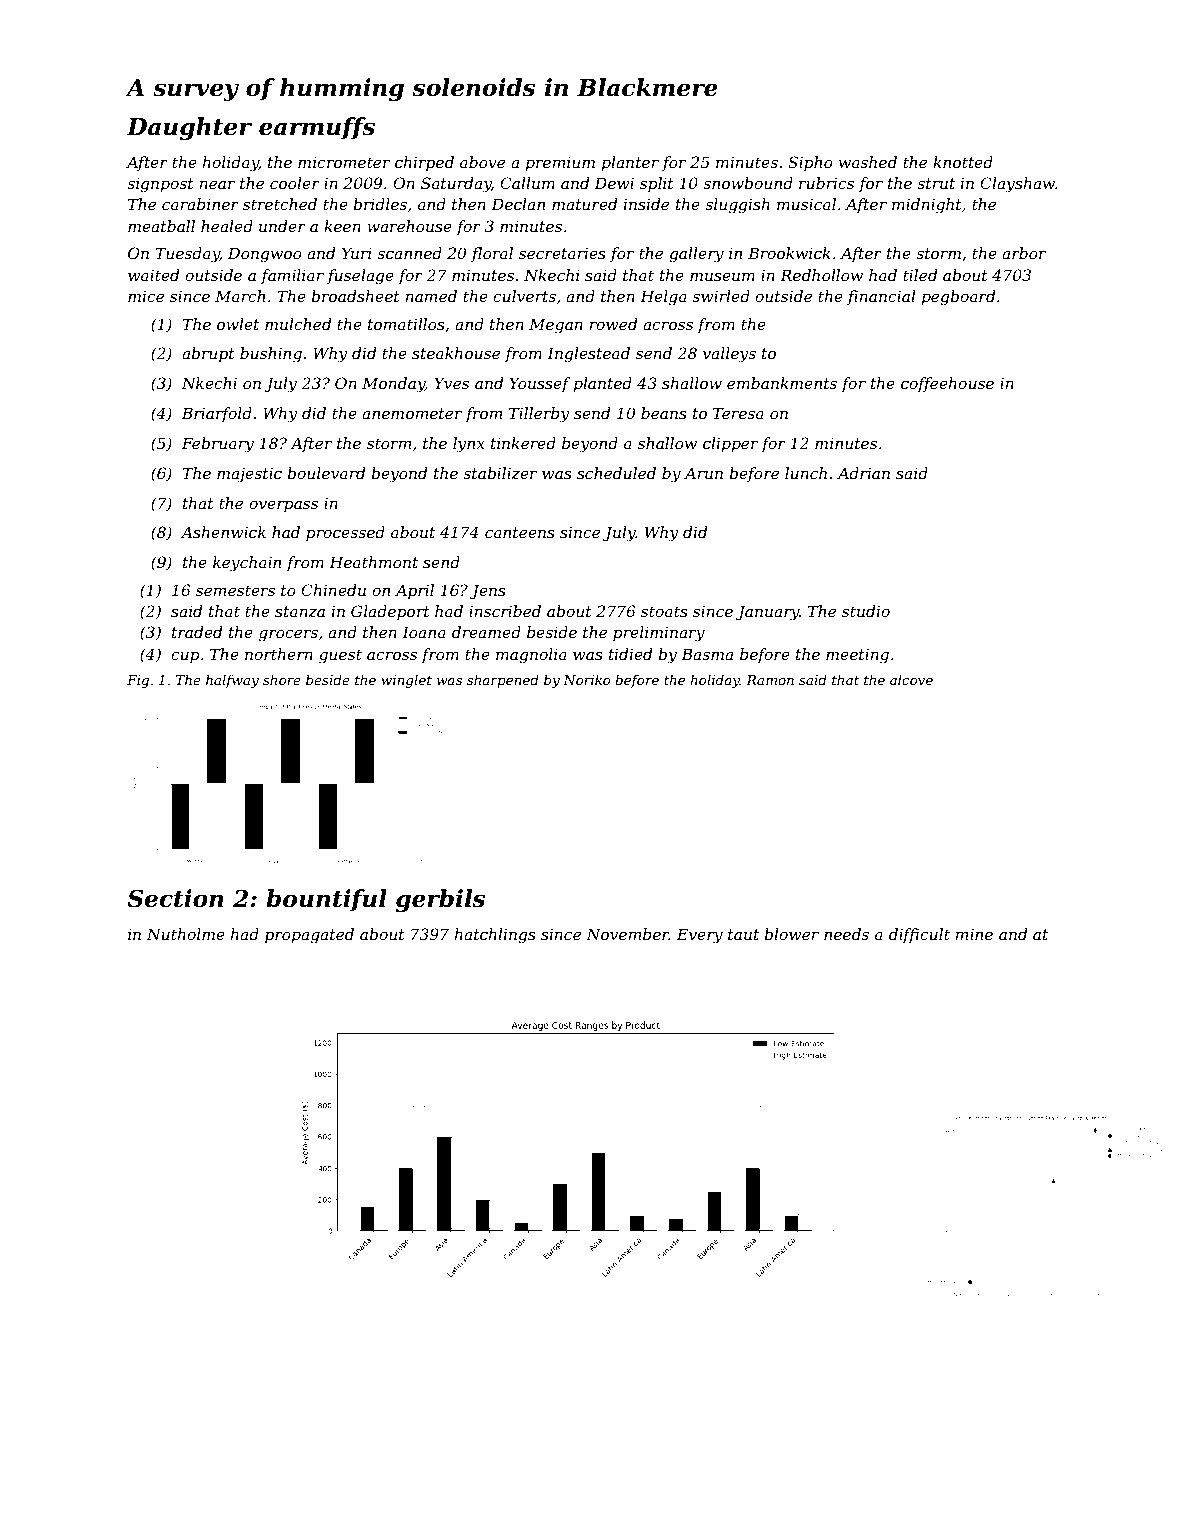  Describe the element at coordinates (743, 934) in the document. I see `taut` at that location.
